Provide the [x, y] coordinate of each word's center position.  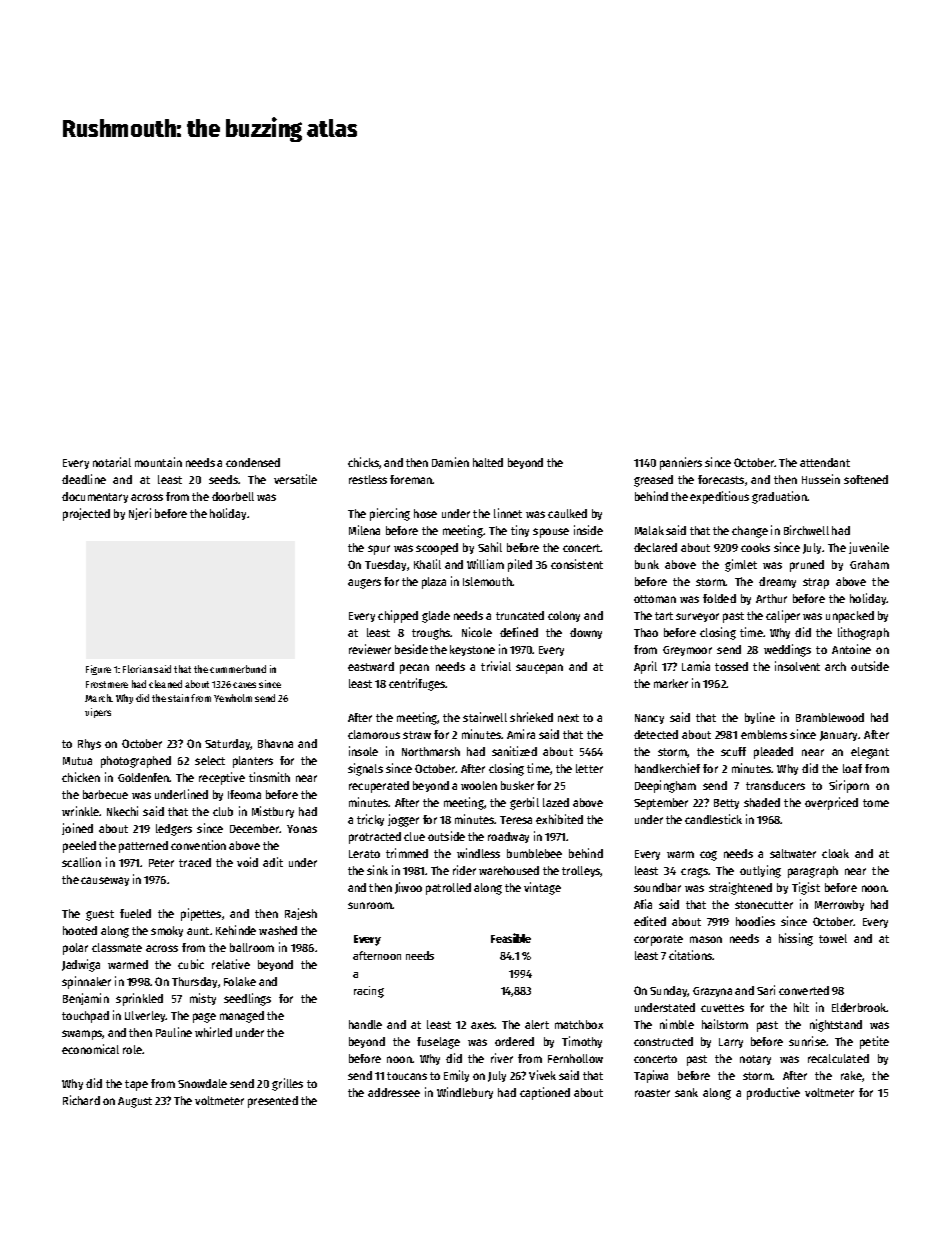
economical [90, 1049]
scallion [81, 862]
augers [364, 584]
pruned [807, 566]
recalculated [838, 1058]
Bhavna [275, 743]
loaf [852, 768]
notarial [112, 462]
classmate [117, 947]
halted [488, 462]
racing [369, 992]
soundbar [657, 887]
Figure [98, 670]
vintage [542, 888]
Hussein [821, 479]
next [568, 718]
